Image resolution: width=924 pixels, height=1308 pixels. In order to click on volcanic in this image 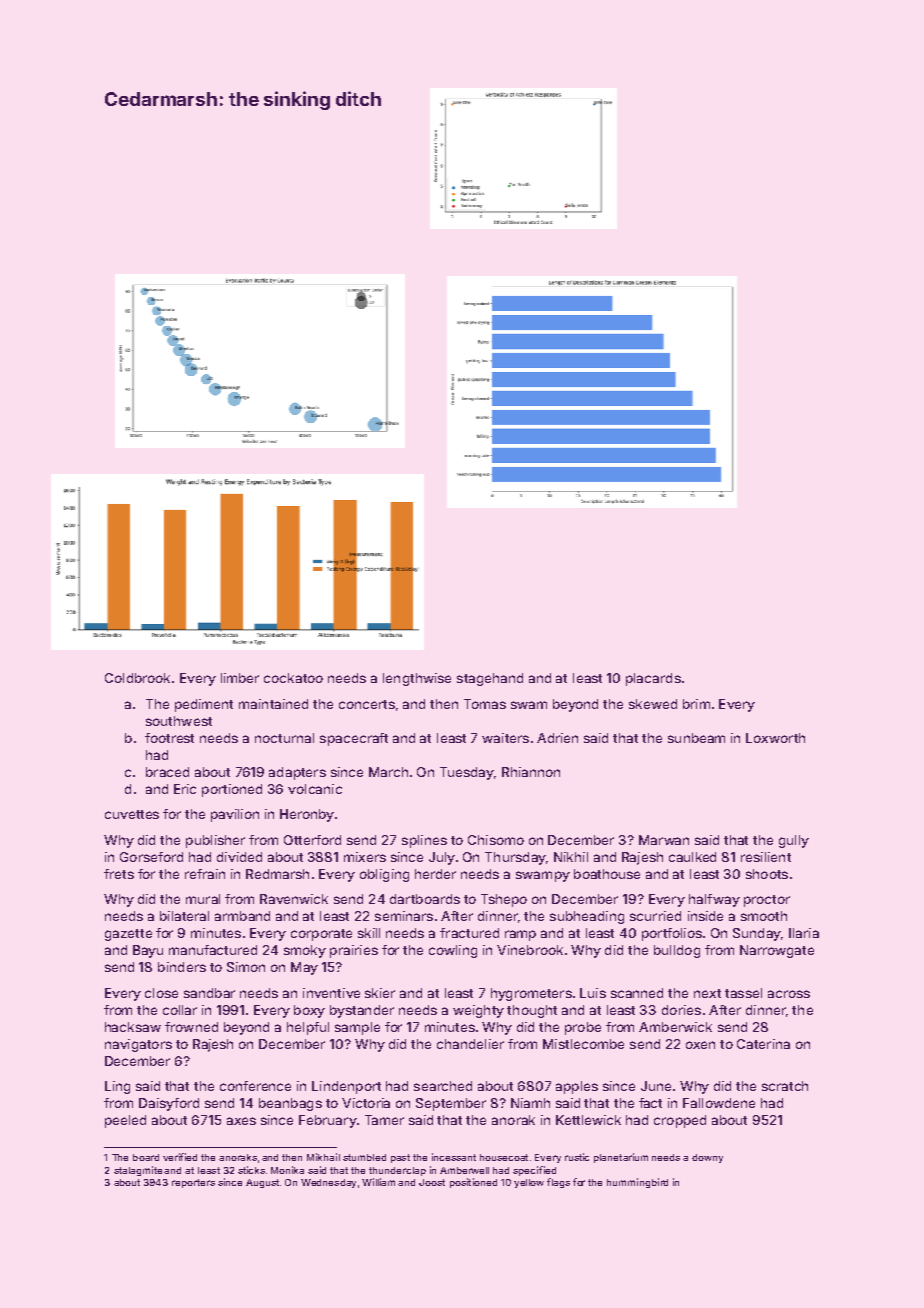, I will do `click(315, 789)`.
